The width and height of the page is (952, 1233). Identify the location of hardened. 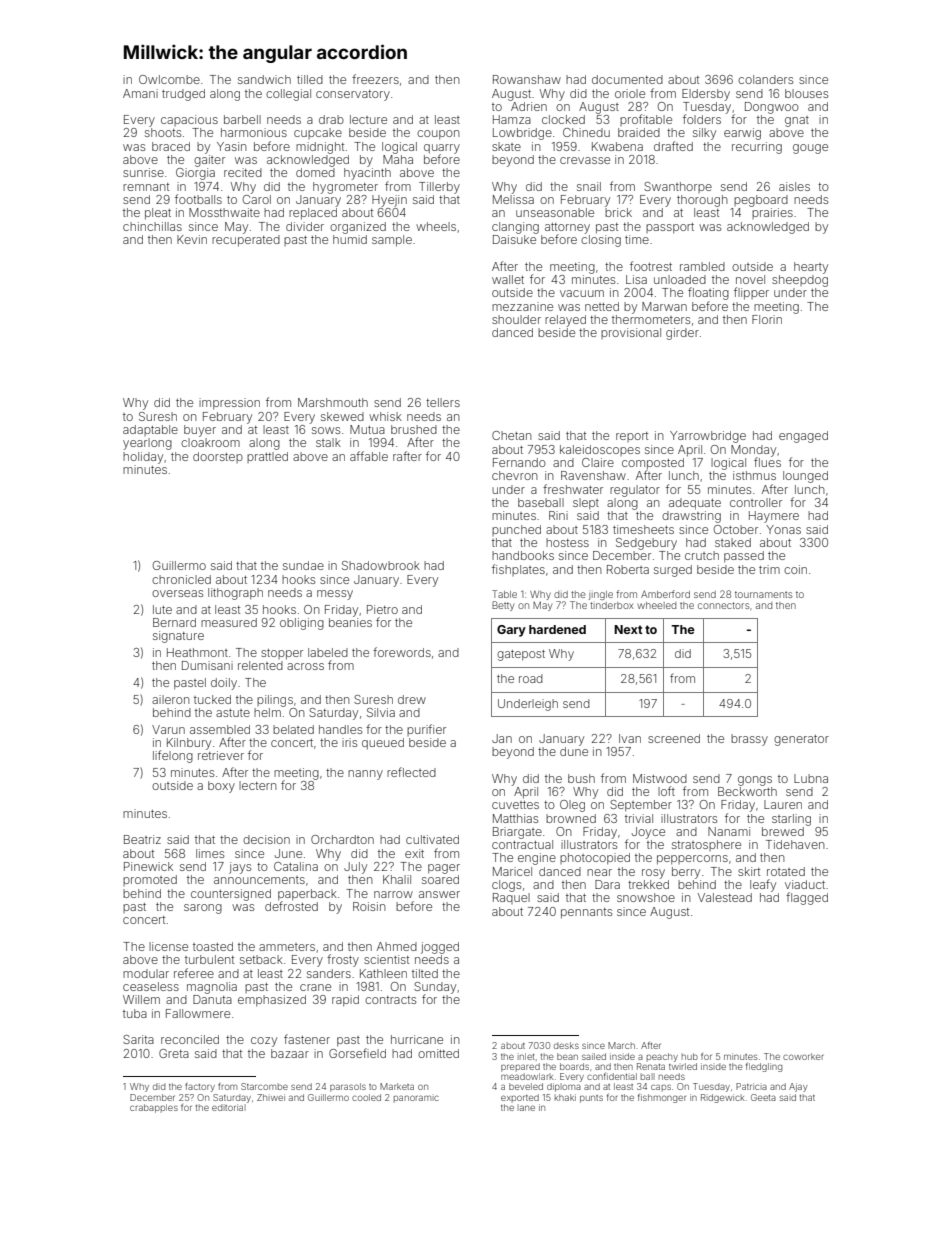
(557, 629).
